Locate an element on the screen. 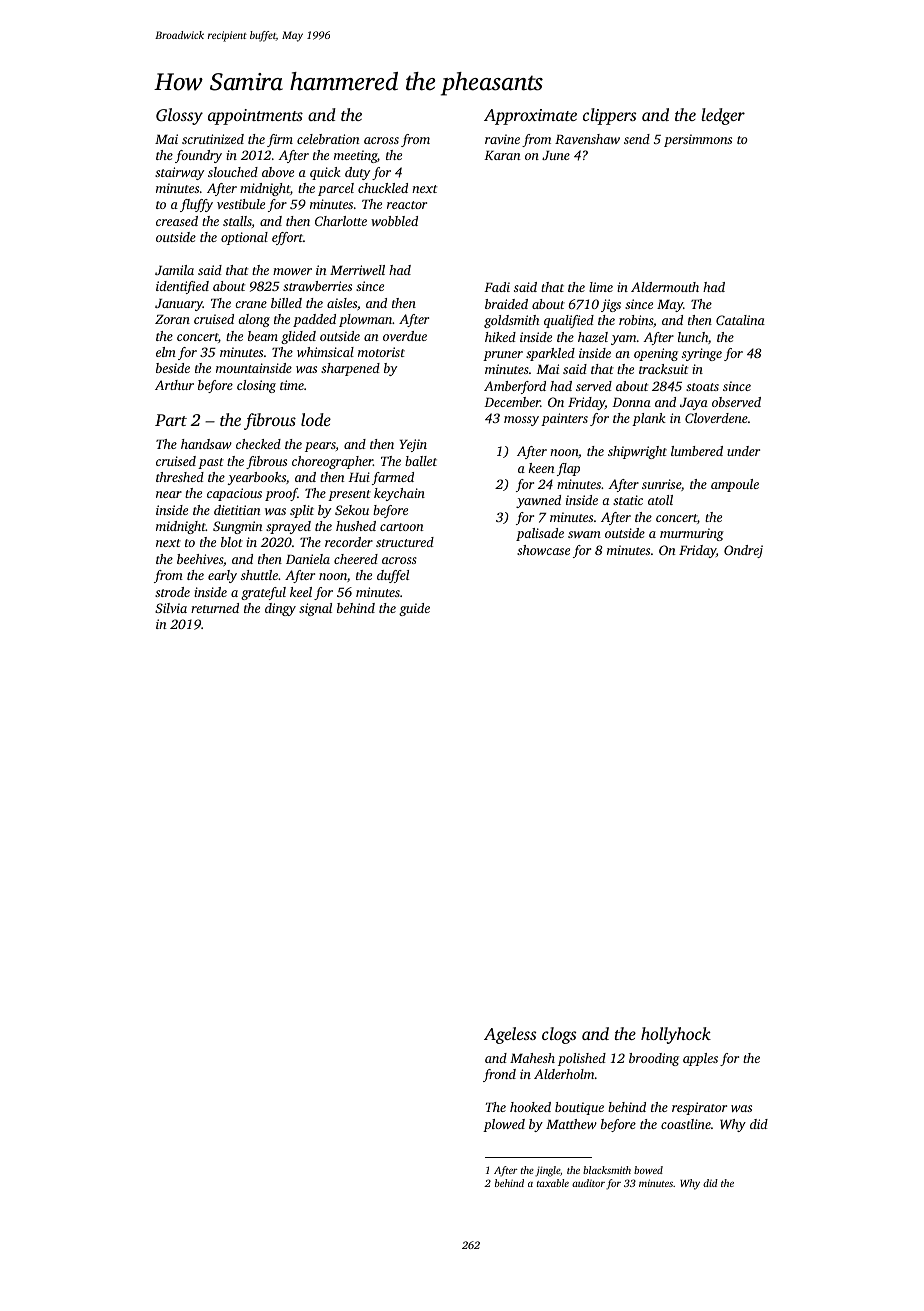 The width and height of the screenshot is (924, 1311). threshed is located at coordinates (180, 477).
